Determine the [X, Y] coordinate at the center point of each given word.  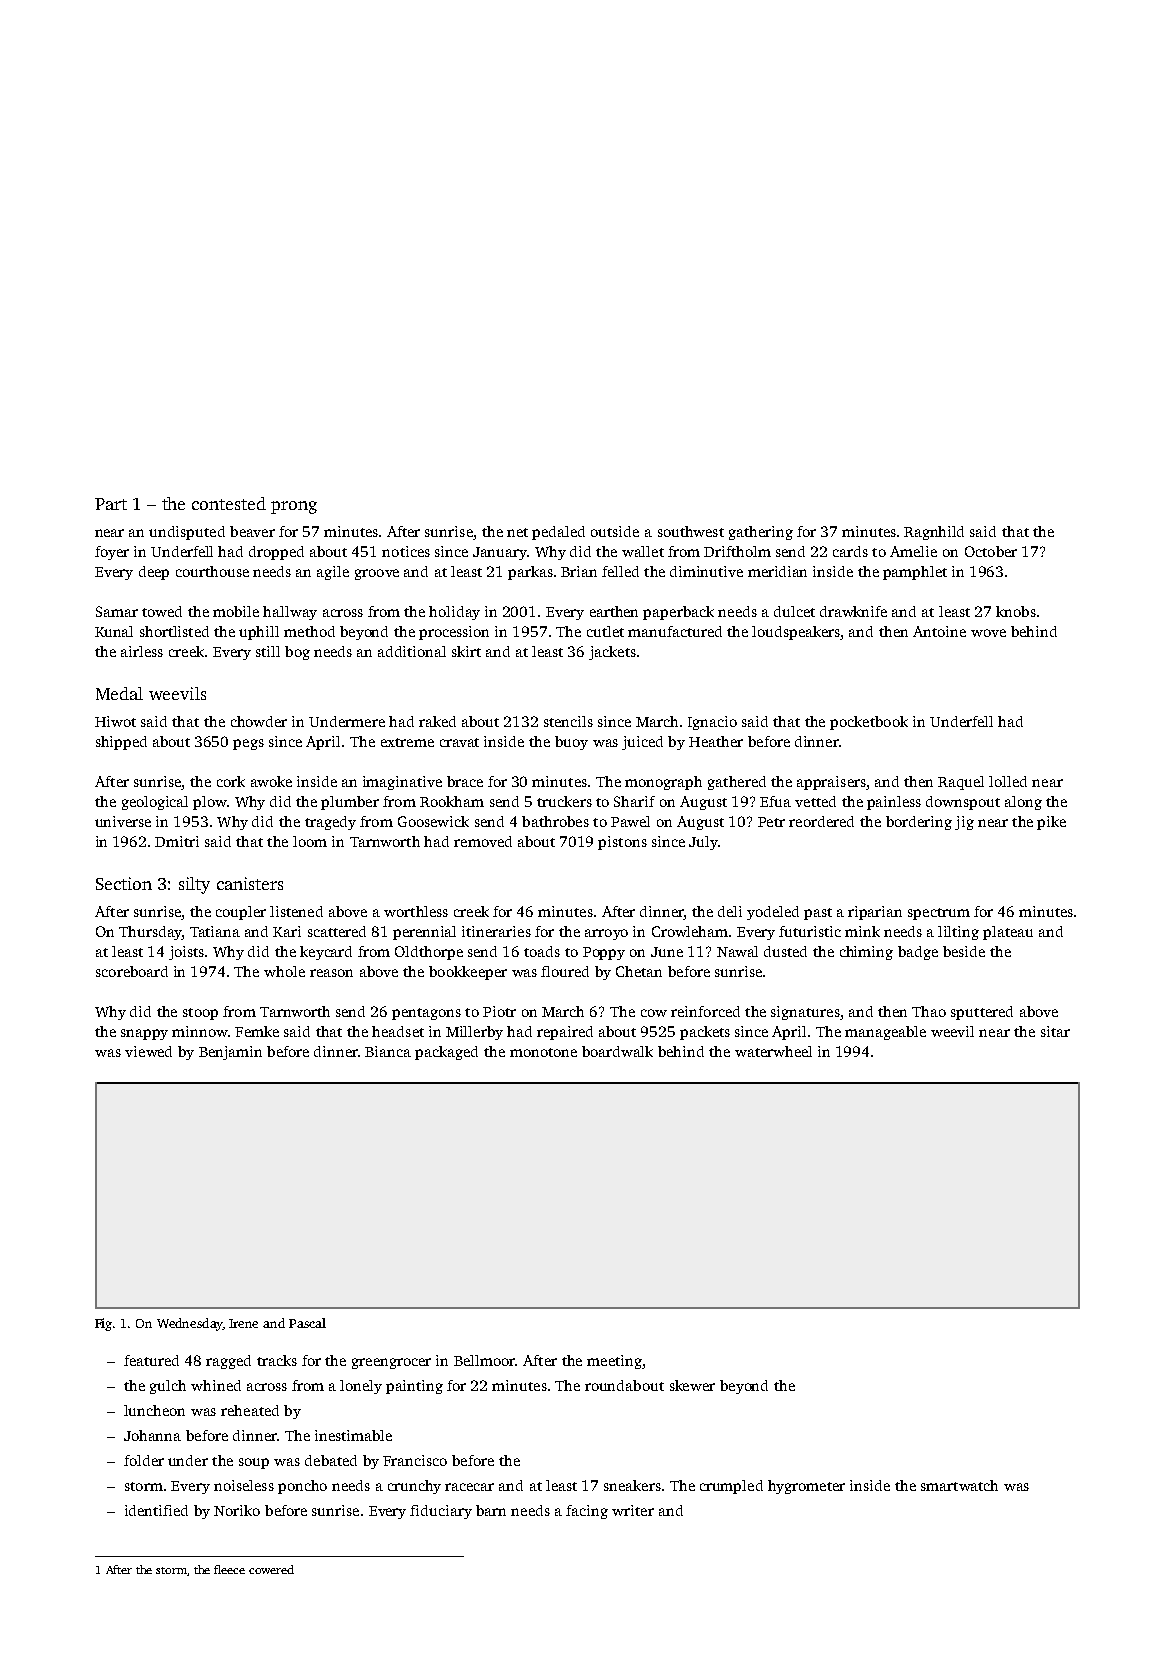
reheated [250, 1410]
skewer [692, 1385]
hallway [290, 613]
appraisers [831, 783]
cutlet [605, 631]
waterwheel [773, 1051]
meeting [614, 1362]
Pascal [307, 1323]
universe [123, 821]
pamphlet [915, 573]
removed [483, 841]
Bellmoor [484, 1360]
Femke [257, 1031]
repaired [565, 1033]
